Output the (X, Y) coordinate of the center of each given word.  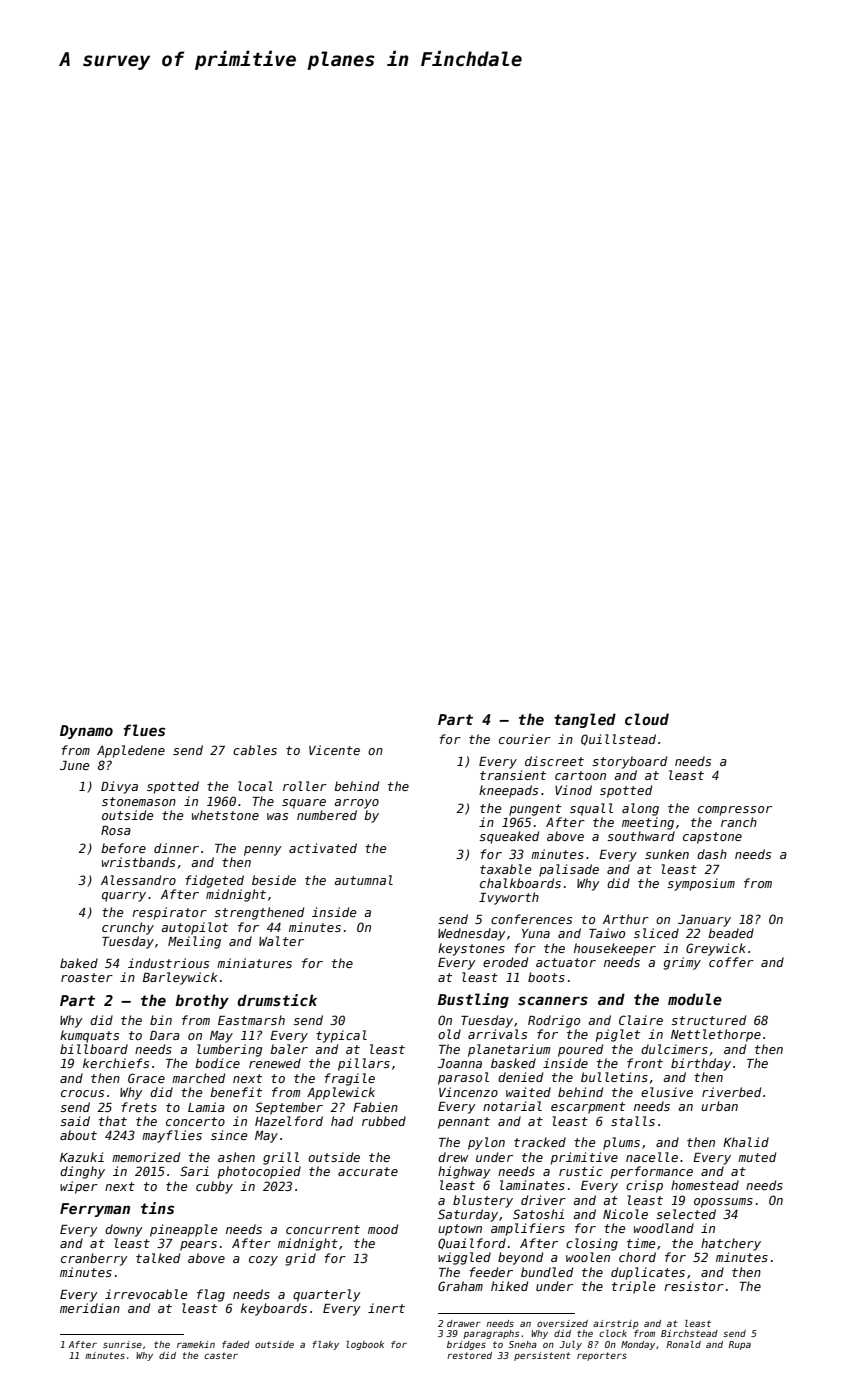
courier (525, 739)
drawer (464, 1323)
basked (513, 1063)
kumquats (89, 1036)
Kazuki (82, 1157)
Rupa (739, 1345)
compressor (735, 811)
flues (144, 730)
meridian (90, 1308)
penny (263, 851)
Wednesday (472, 934)
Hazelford (289, 1121)
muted (757, 1157)
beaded (731, 933)
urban (719, 1106)
